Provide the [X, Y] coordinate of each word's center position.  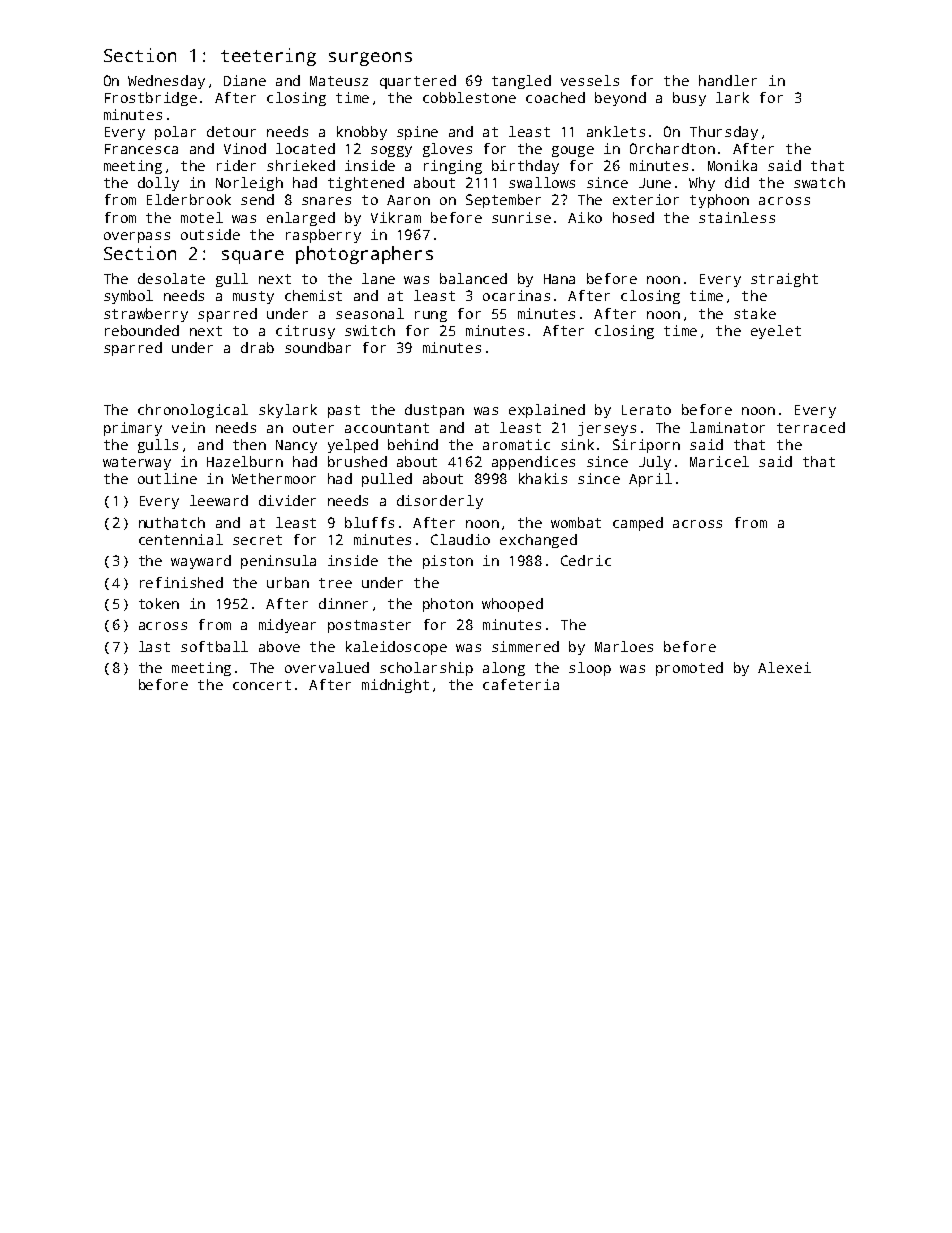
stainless [737, 217]
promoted [689, 669]
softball [214, 646]
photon [448, 605]
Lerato [646, 410]
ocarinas [516, 295]
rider [236, 165]
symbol [128, 297]
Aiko [585, 217]
